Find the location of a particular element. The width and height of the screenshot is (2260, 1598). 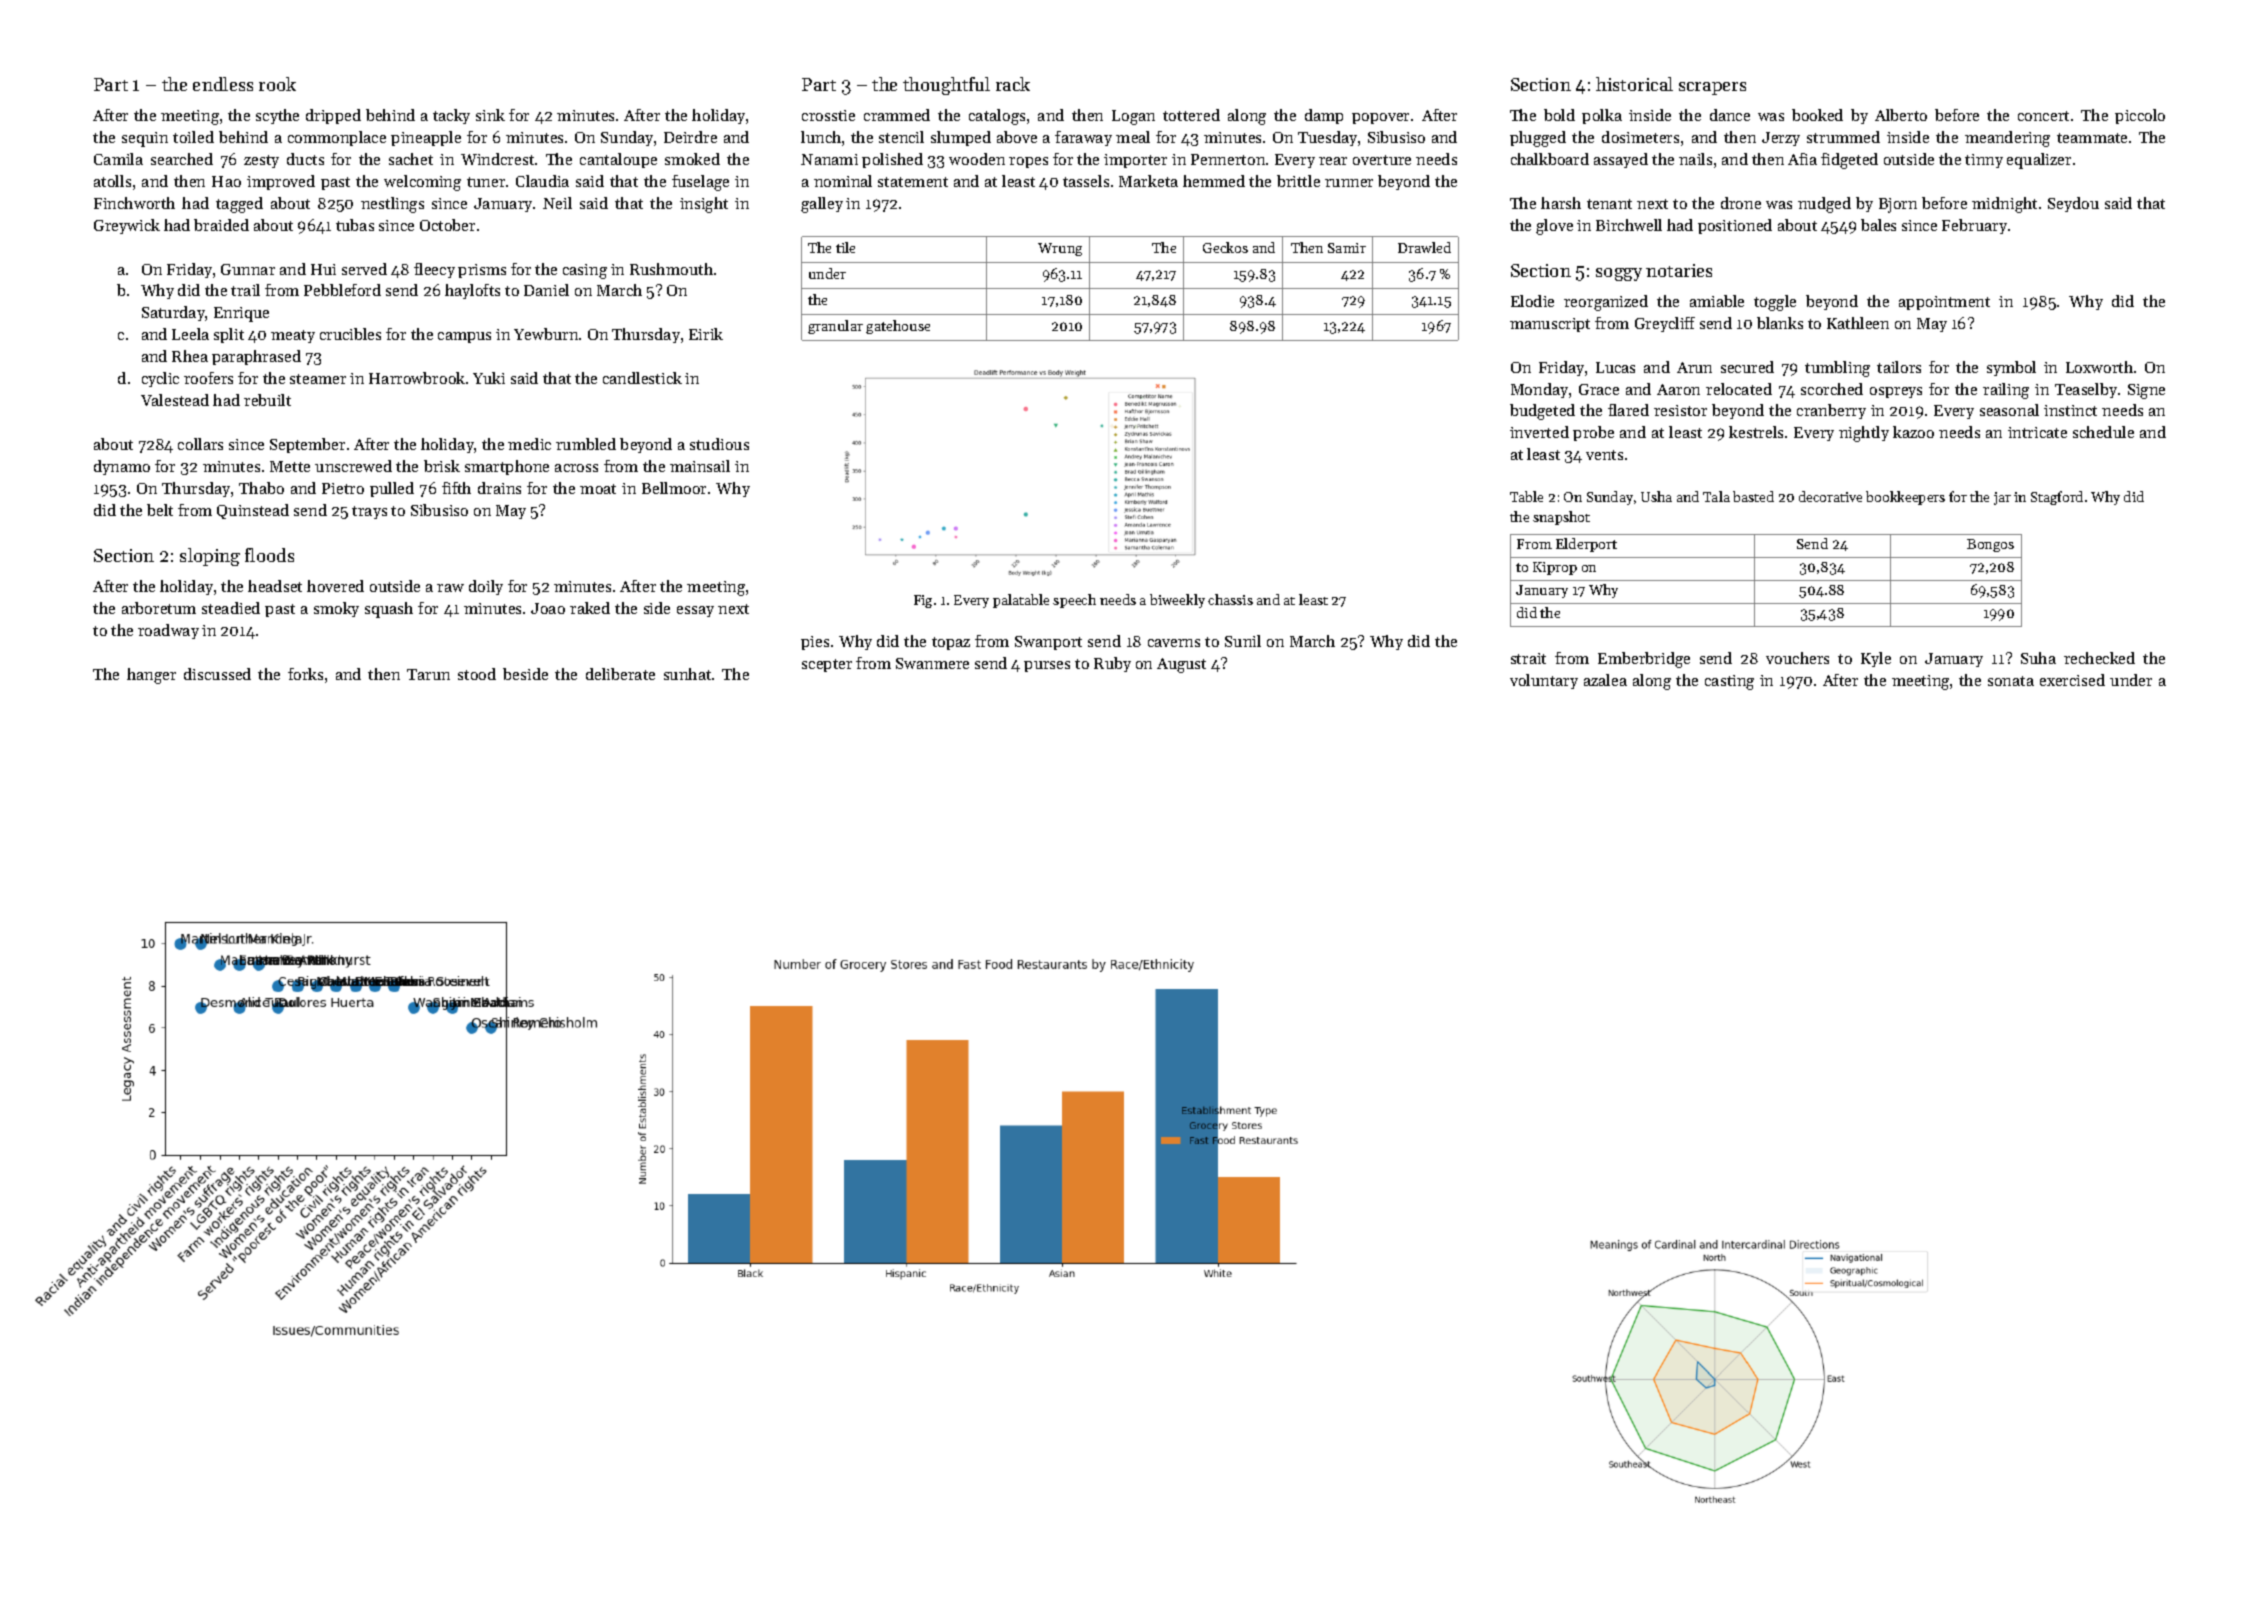

Logan is located at coordinates (1133, 117).
